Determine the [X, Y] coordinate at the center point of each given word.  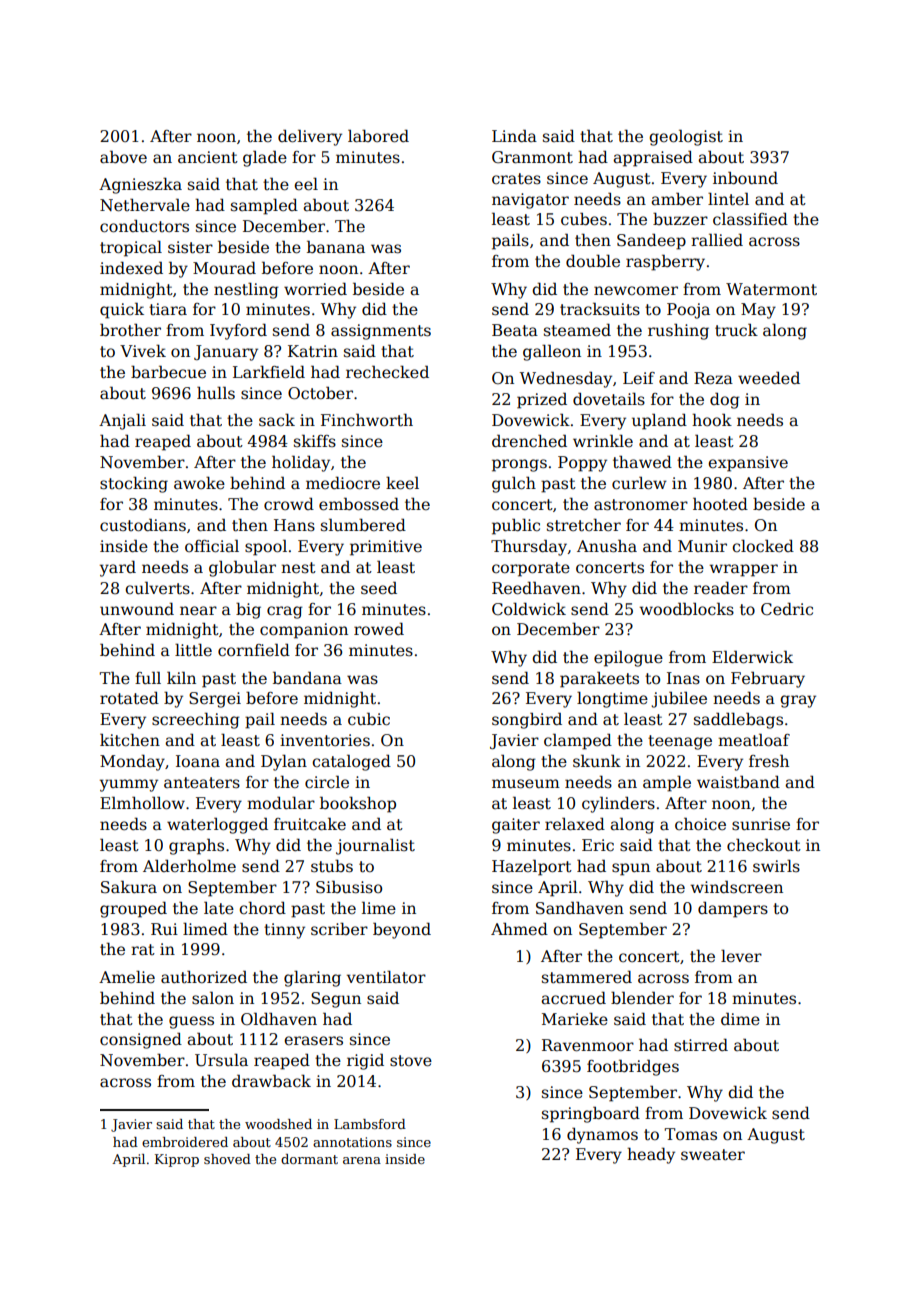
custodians [143, 525]
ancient [208, 157]
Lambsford [370, 1124]
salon [213, 998]
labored [378, 136]
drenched [529, 441]
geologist [686, 137]
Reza [713, 378]
